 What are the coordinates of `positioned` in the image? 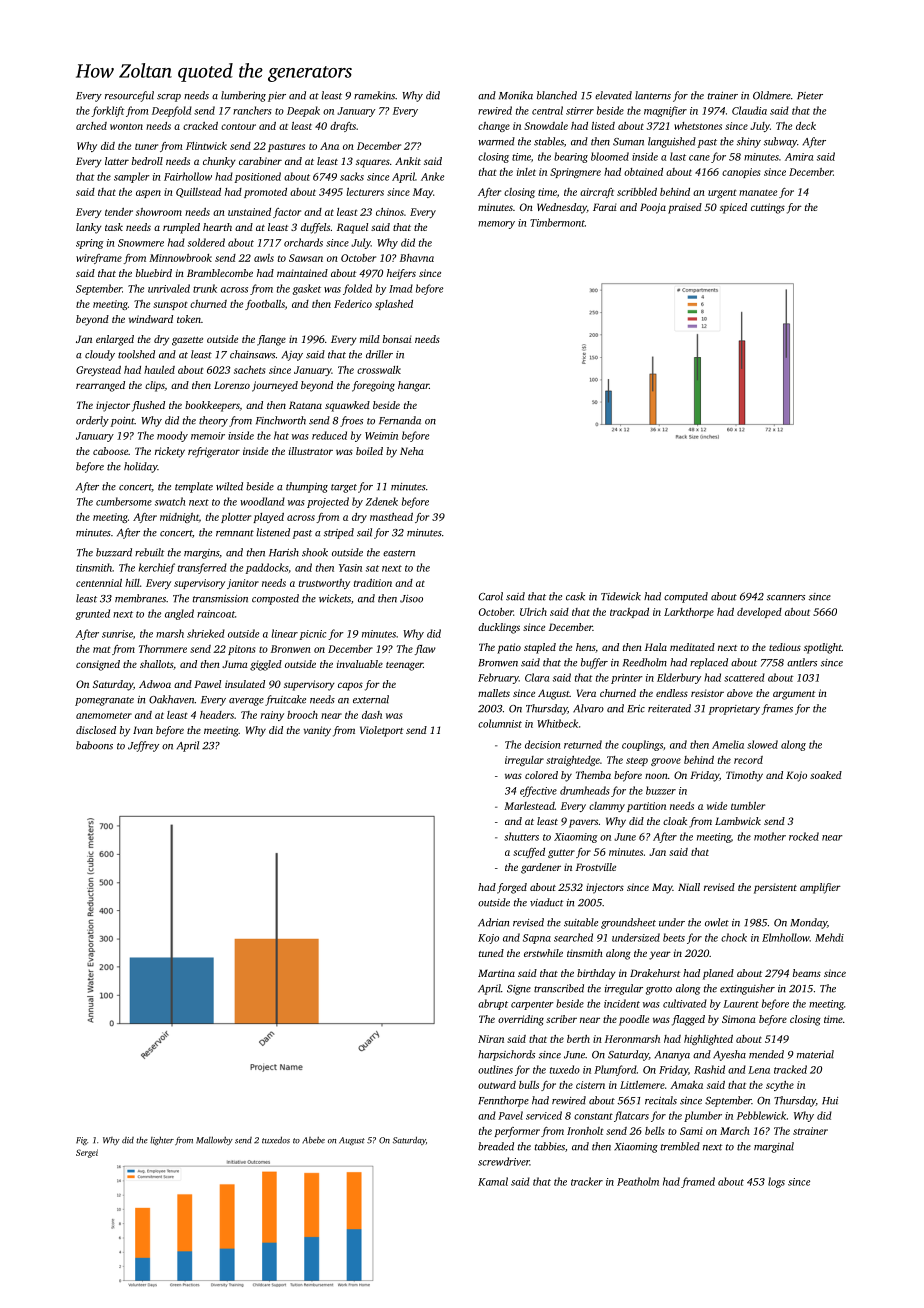 It's located at (258, 177).
